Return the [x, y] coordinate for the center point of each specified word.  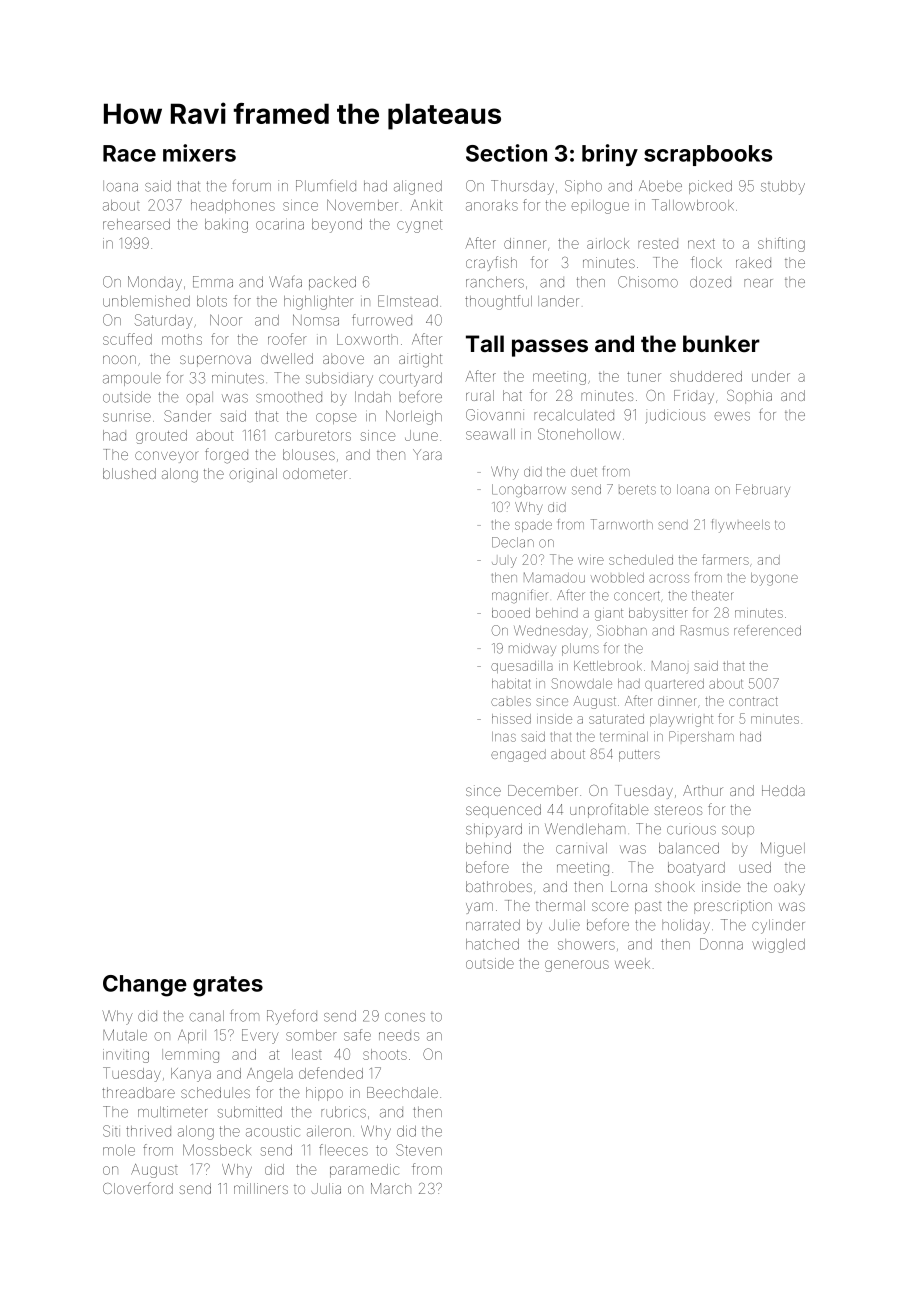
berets [637, 490]
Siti [111, 1131]
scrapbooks [708, 155]
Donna [721, 944]
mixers [199, 153]
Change [145, 986]
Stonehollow [579, 434]
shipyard [494, 830]
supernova [215, 361]
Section [506, 153]
